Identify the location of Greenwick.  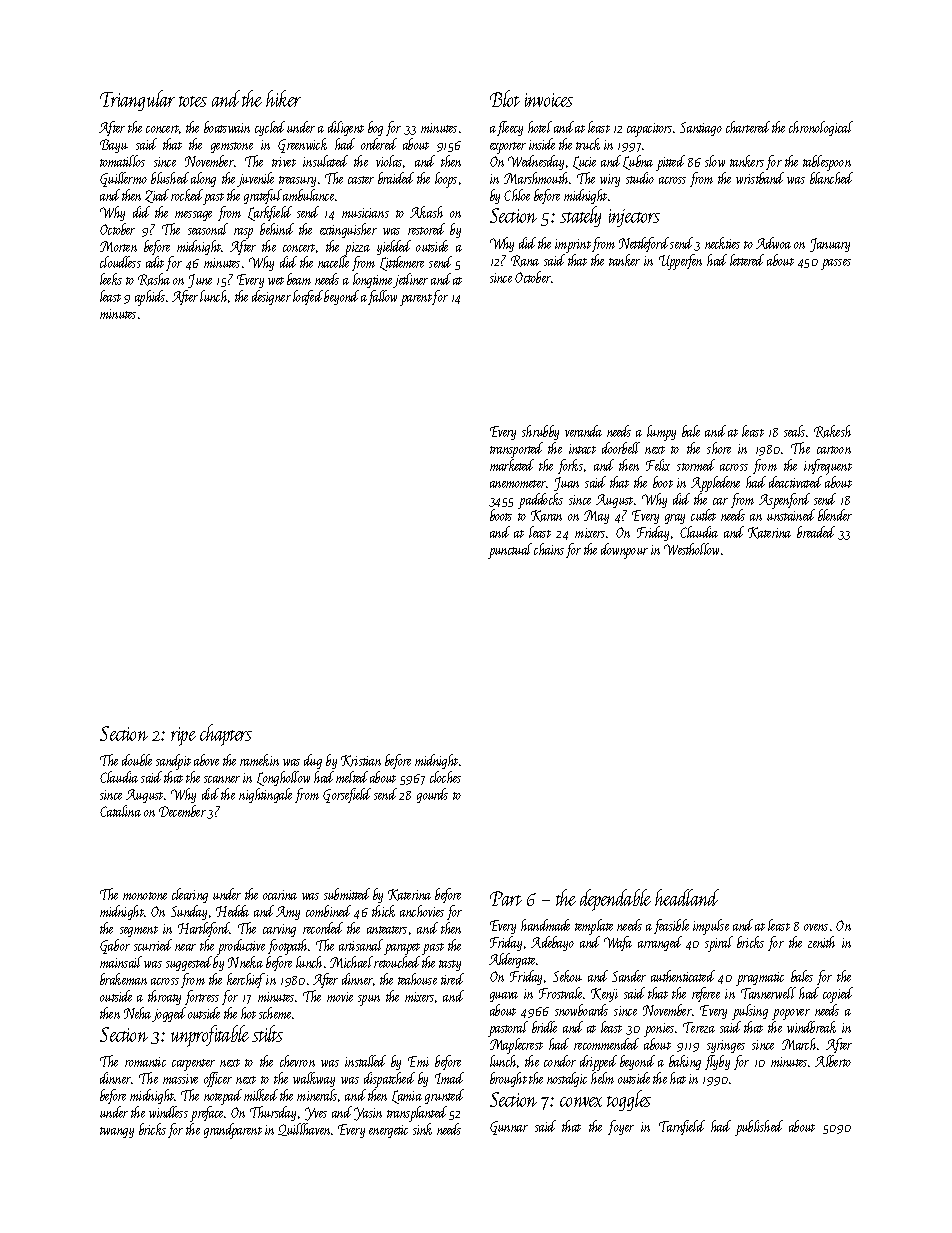
(302, 145).
